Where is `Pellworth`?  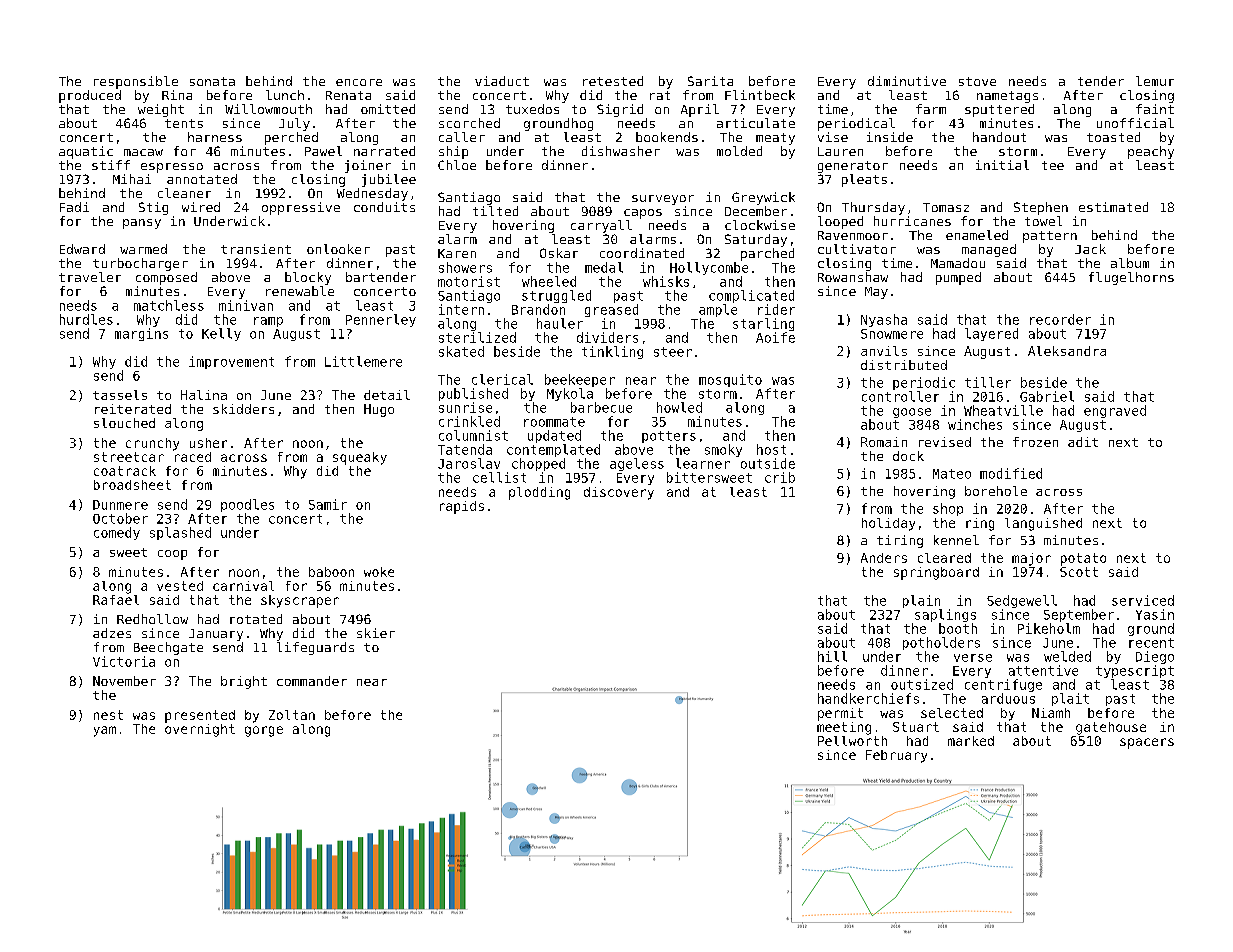 Pellworth is located at coordinates (852, 741).
